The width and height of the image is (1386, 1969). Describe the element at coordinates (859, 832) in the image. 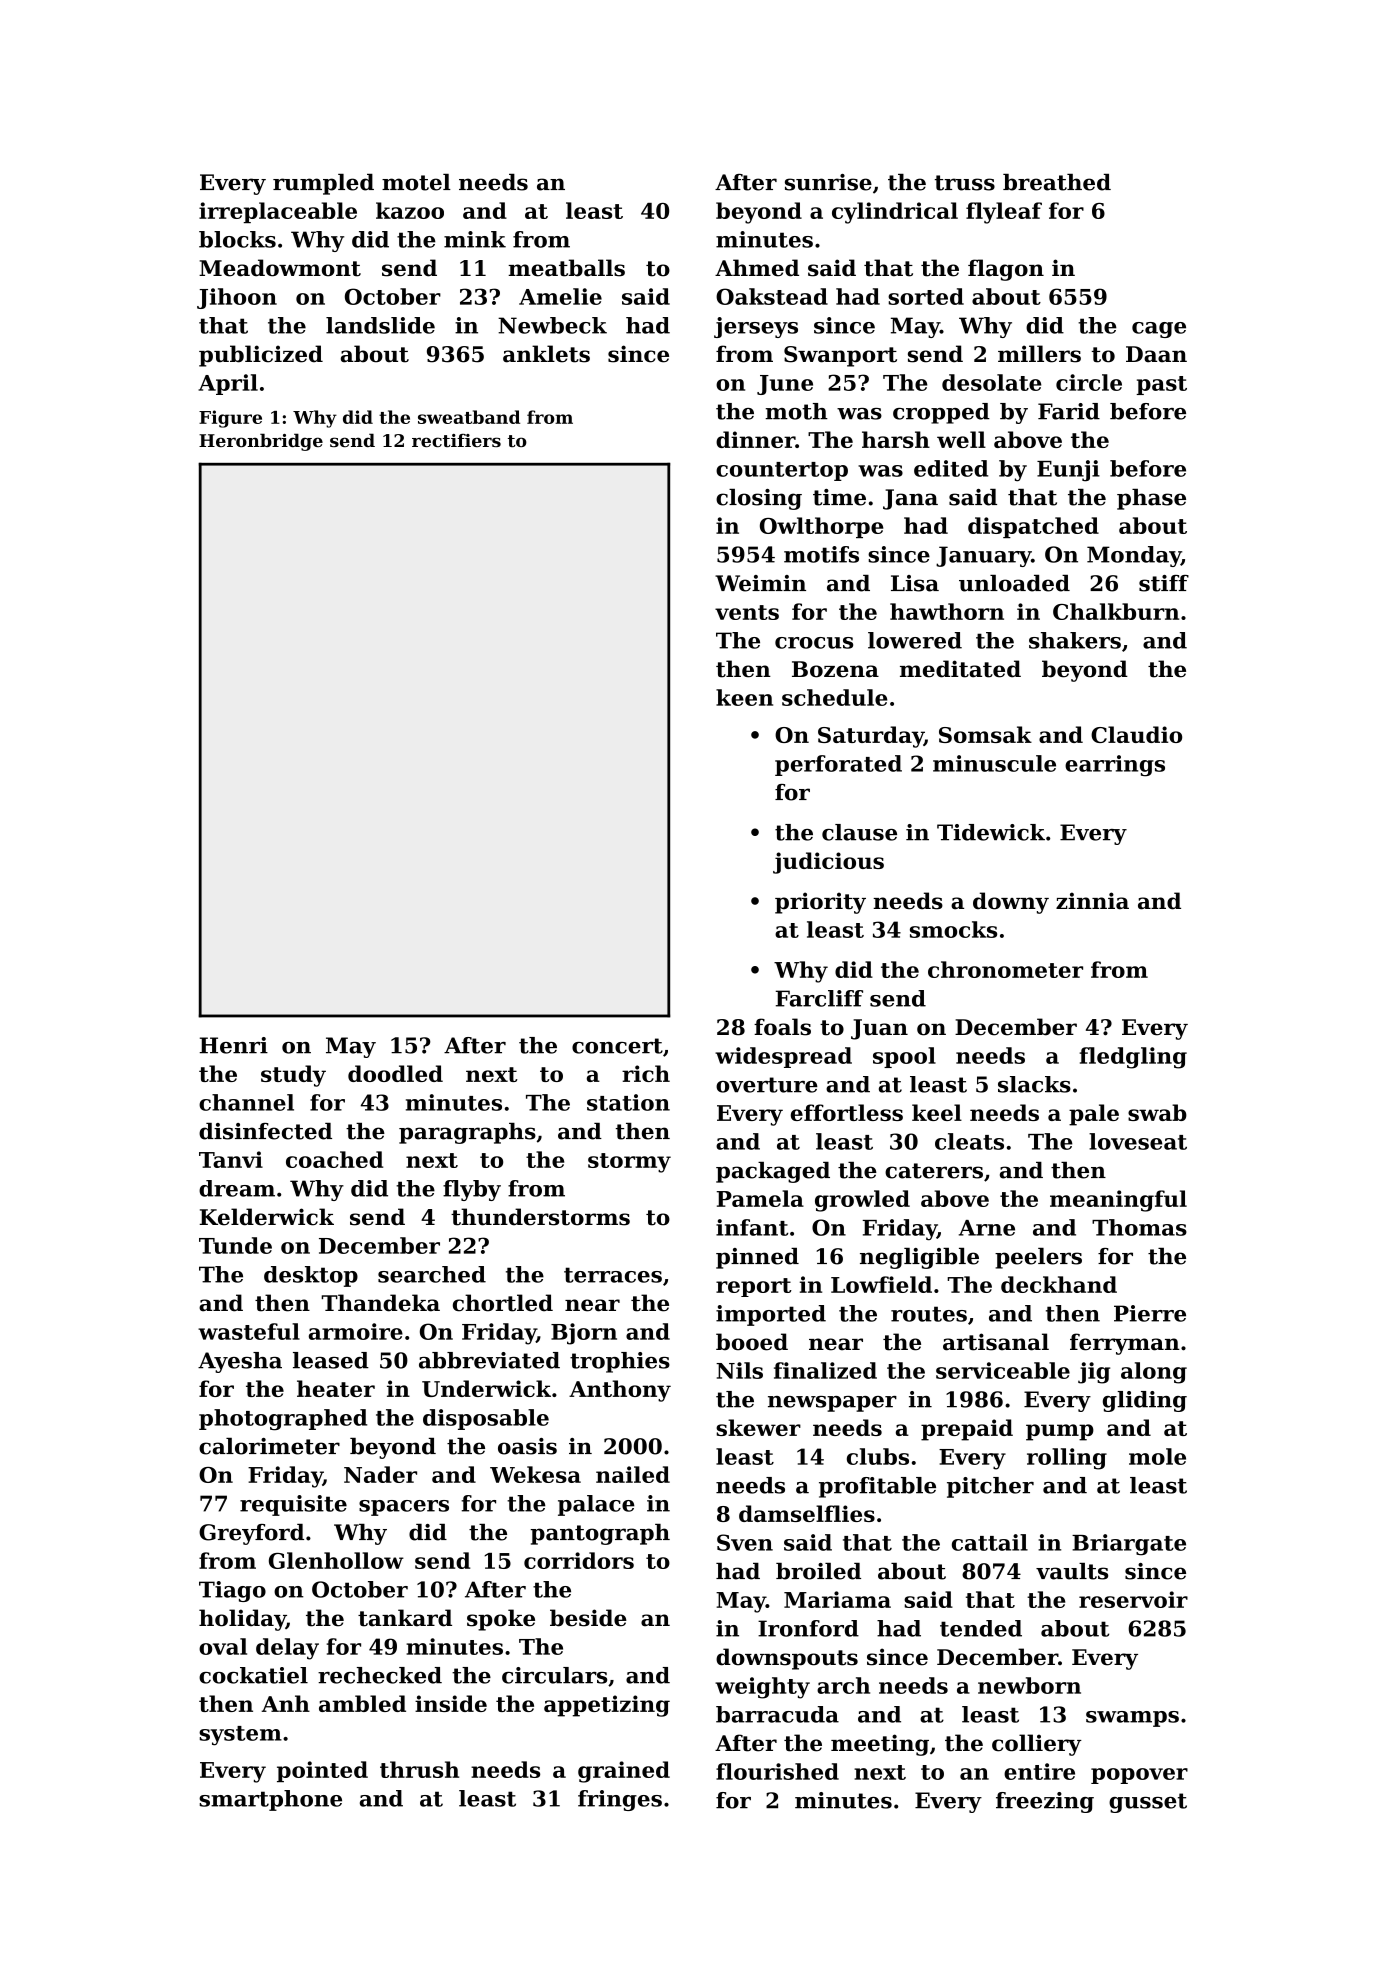

I see `clause` at that location.
